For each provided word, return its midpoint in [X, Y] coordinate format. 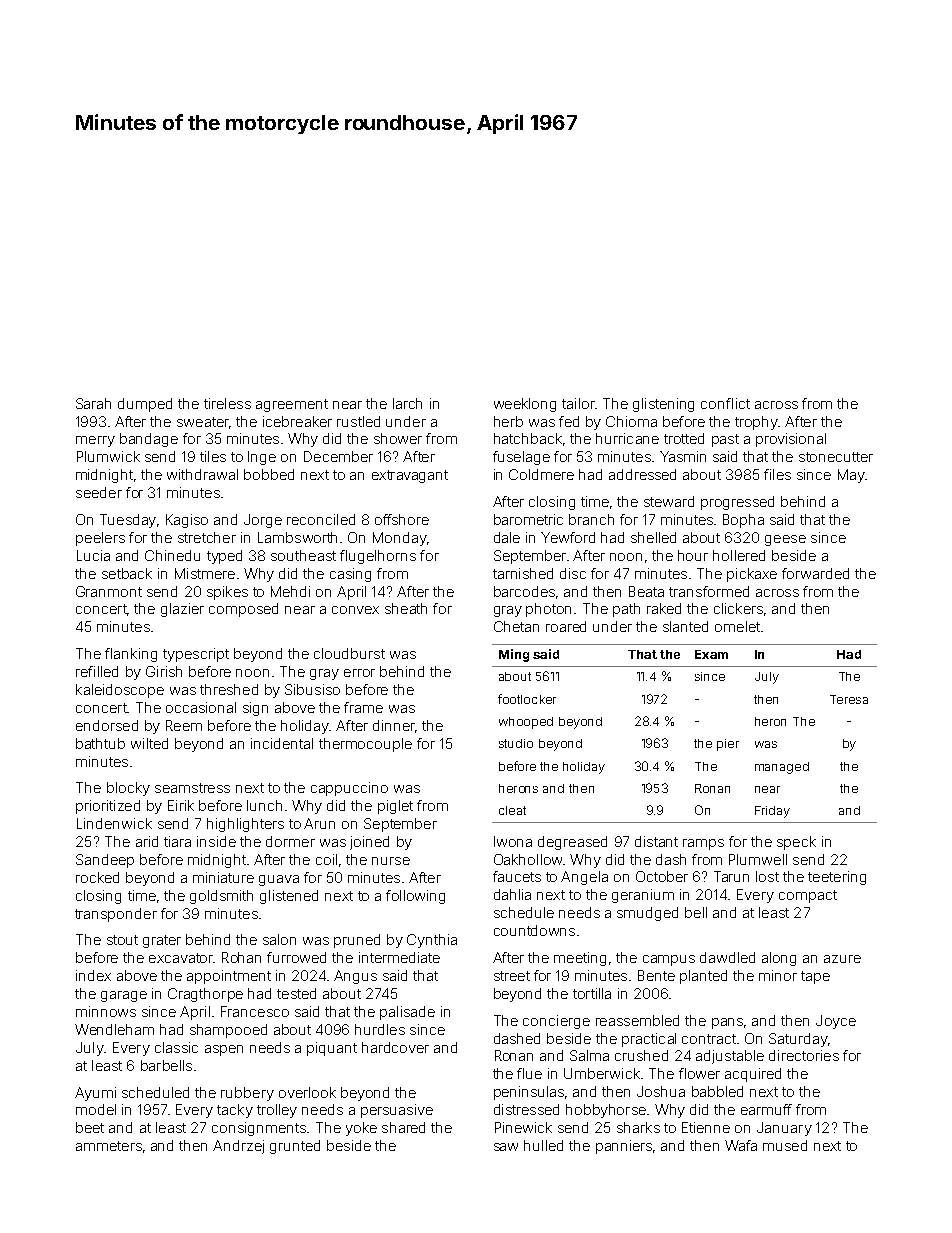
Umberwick [602, 1073]
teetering [837, 878]
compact [808, 896]
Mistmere [205, 573]
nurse [391, 861]
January [784, 1129]
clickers [738, 608]
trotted [684, 438]
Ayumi [95, 1094]
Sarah [93, 403]
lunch [264, 805]
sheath [406, 608]
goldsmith [221, 897]
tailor [578, 403]
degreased [572, 843]
